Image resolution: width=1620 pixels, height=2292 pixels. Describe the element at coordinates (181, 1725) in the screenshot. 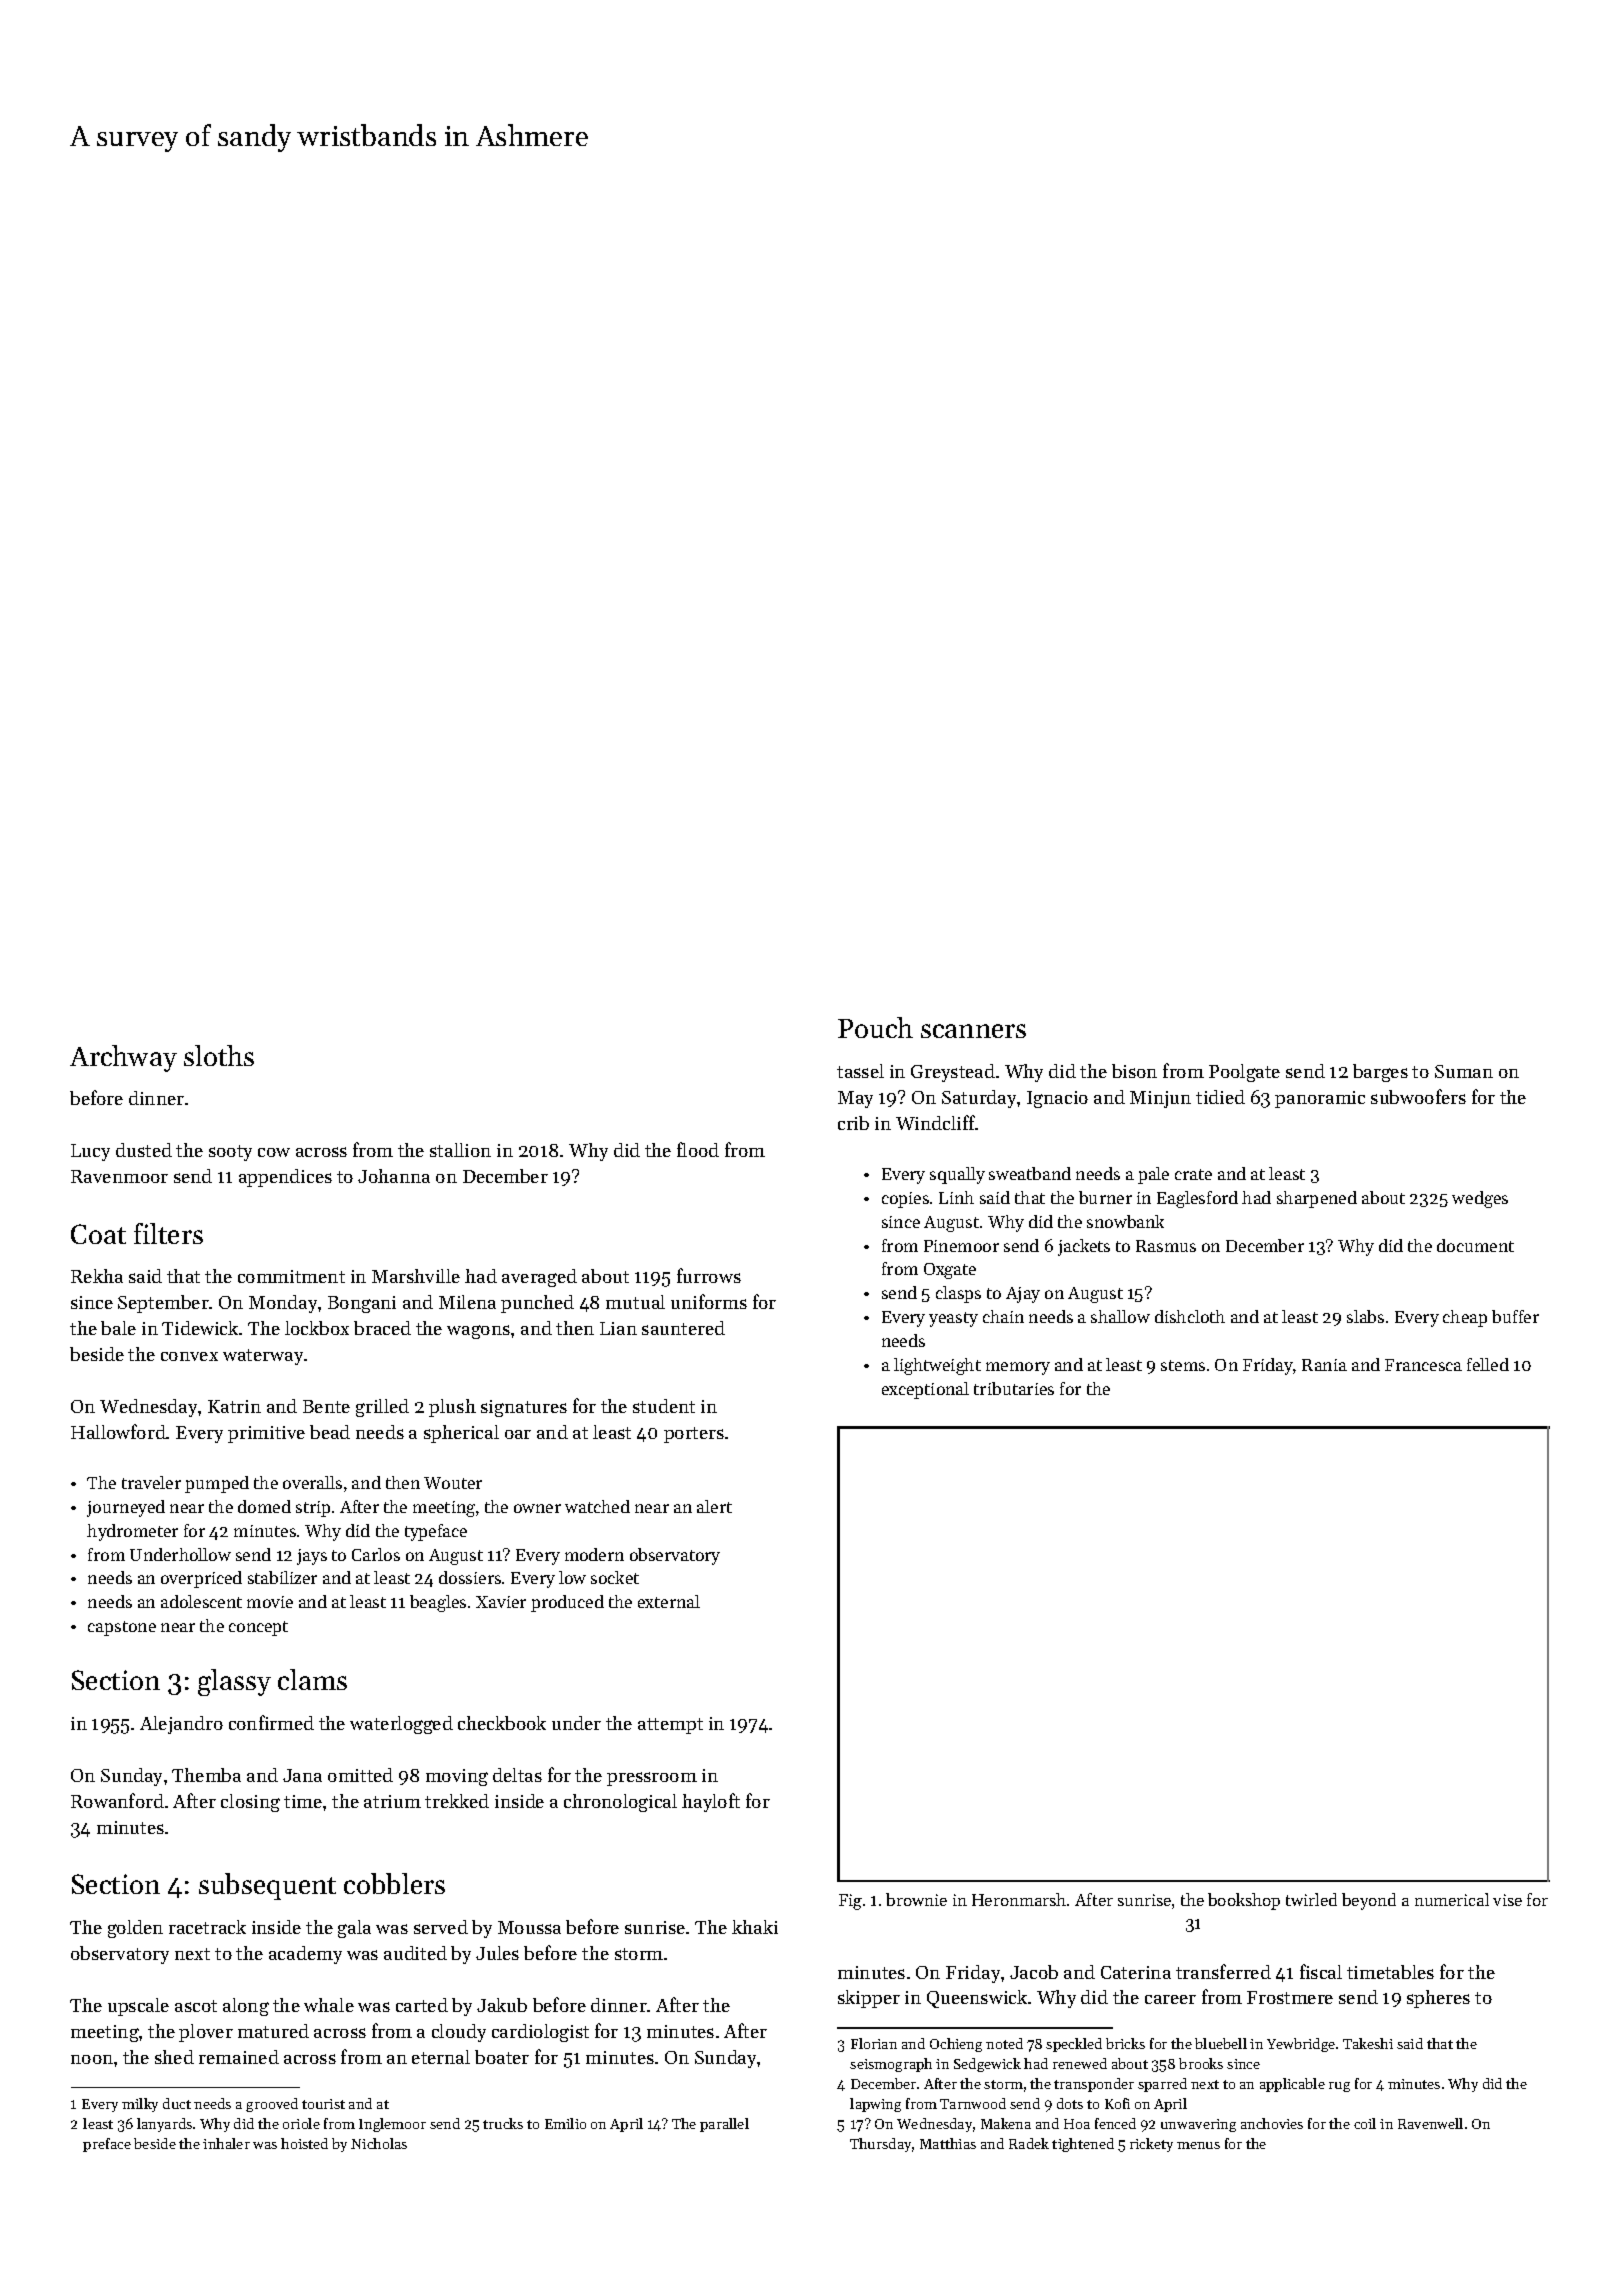

I see `Alejandro` at that location.
